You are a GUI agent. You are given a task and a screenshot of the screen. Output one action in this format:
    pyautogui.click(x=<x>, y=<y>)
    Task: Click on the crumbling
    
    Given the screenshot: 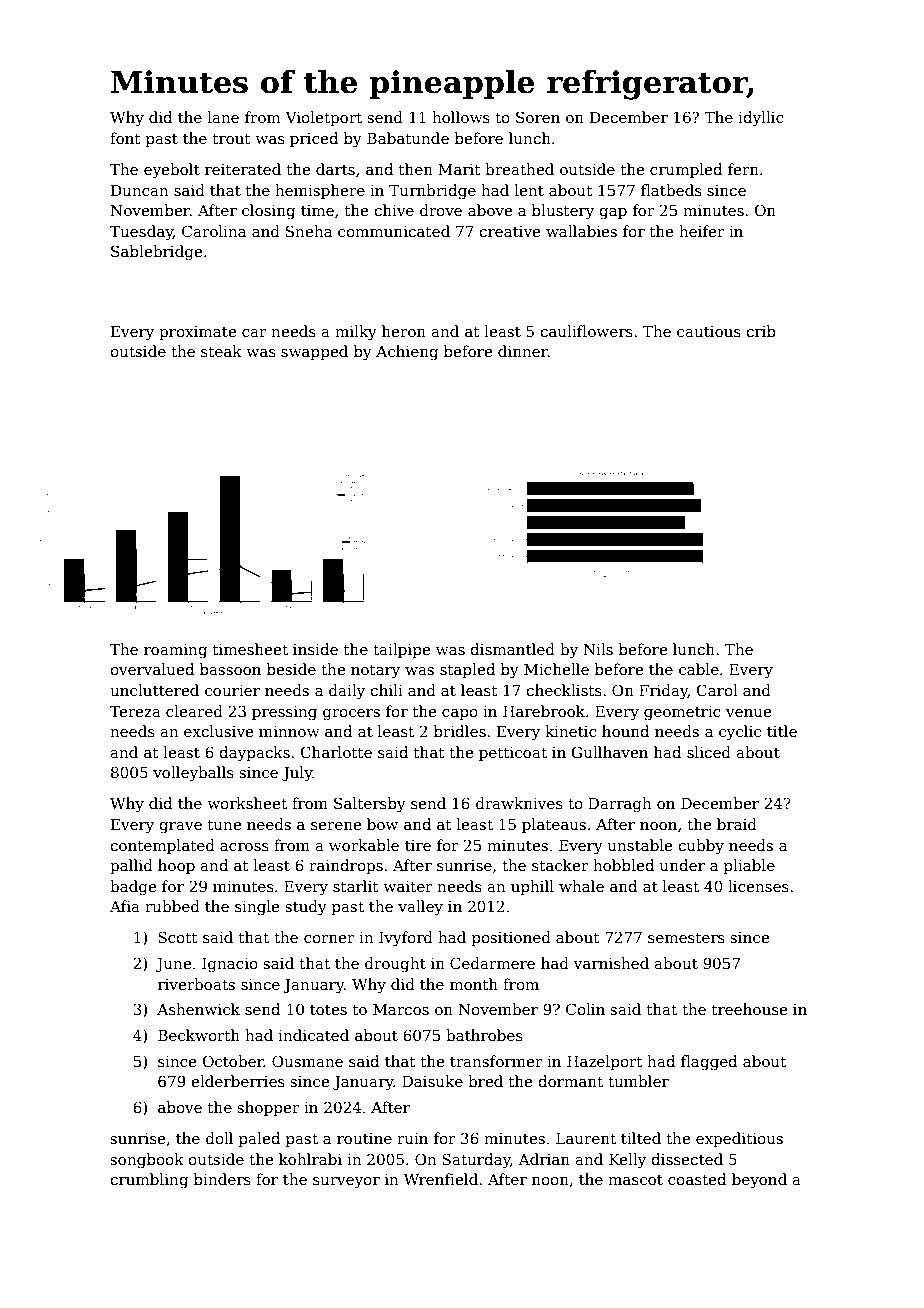 What is the action you would take?
    pyautogui.click(x=149, y=1181)
